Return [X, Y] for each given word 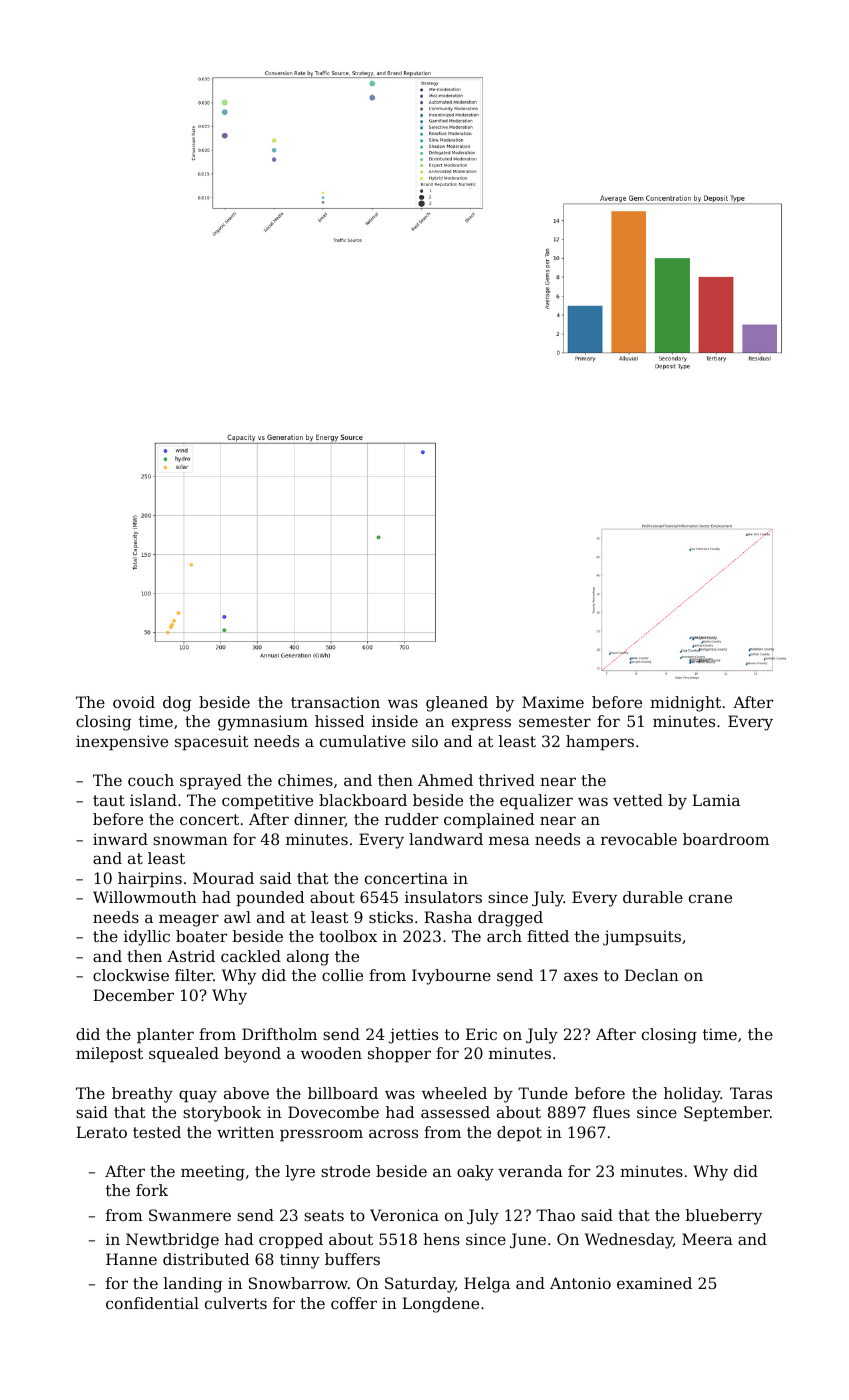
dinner [319, 820]
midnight [685, 704]
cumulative [363, 741]
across [393, 1133]
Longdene [440, 1305]
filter [194, 975]
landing [193, 1285]
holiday [692, 1095]
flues [611, 1112]
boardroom [726, 839]
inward [120, 839]
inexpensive [122, 743]
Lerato [101, 1132]
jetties [413, 1036]
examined [654, 1283]
